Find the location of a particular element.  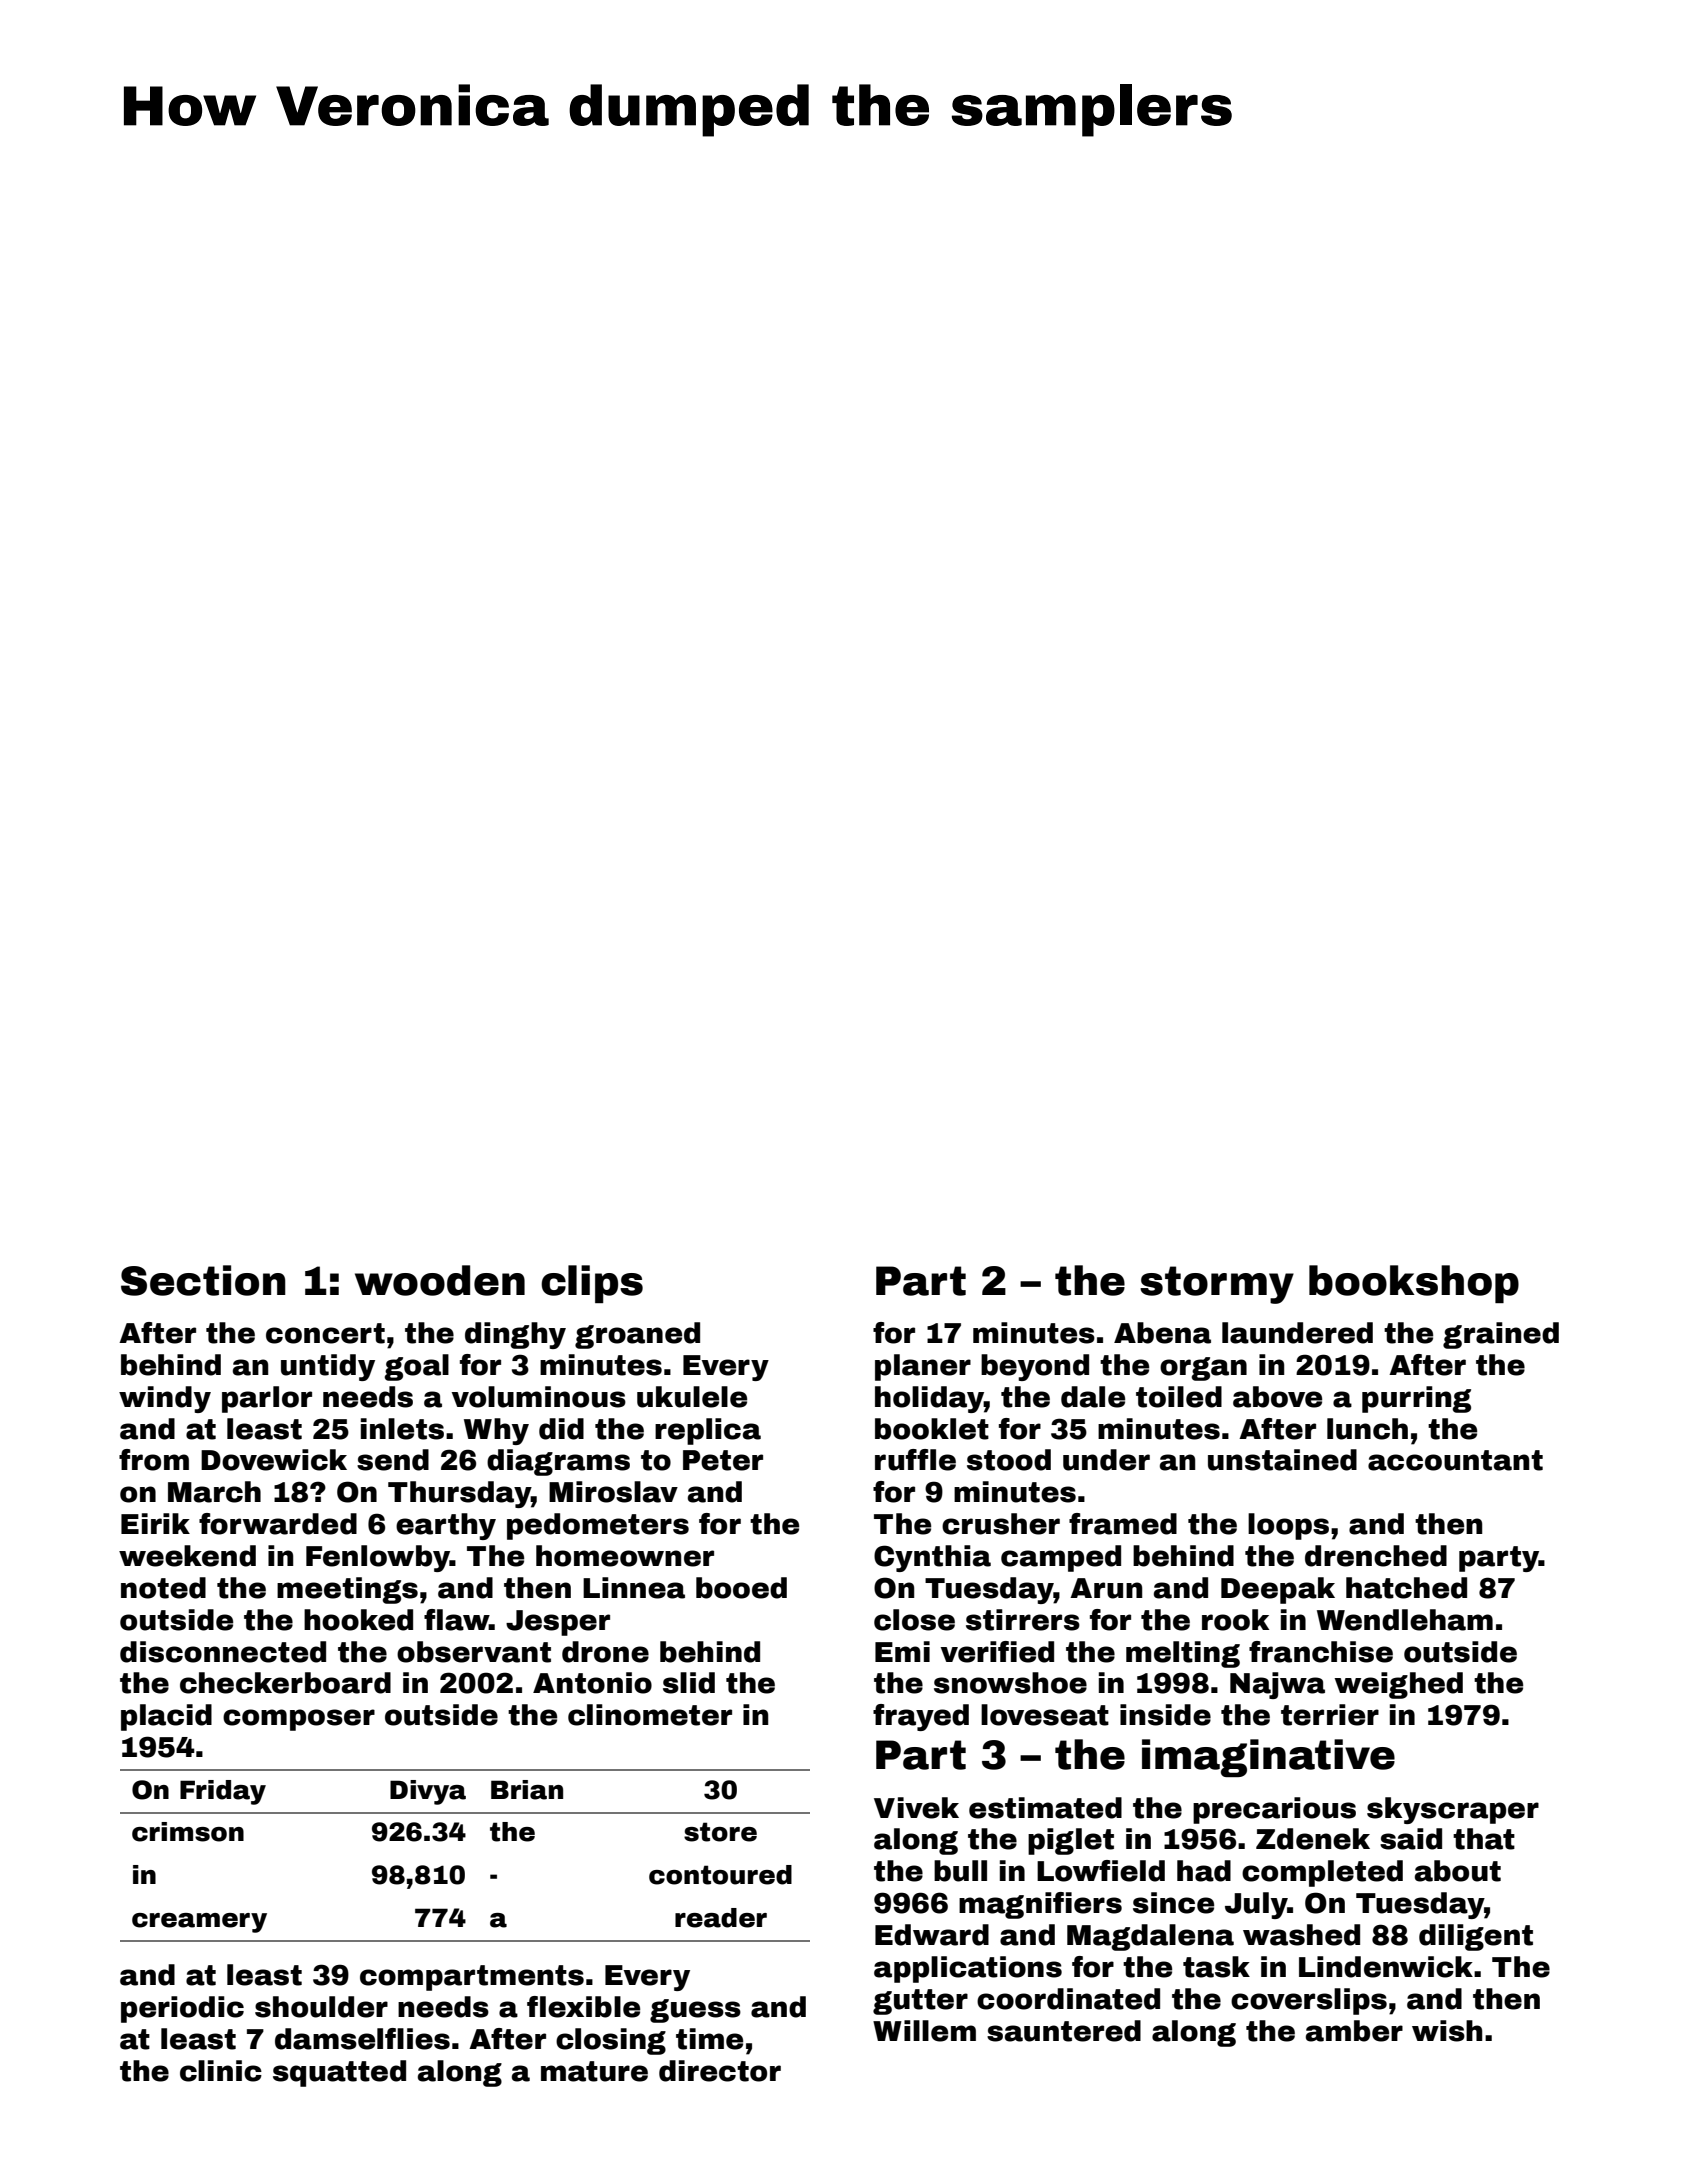

creamery is located at coordinates (199, 1923).
